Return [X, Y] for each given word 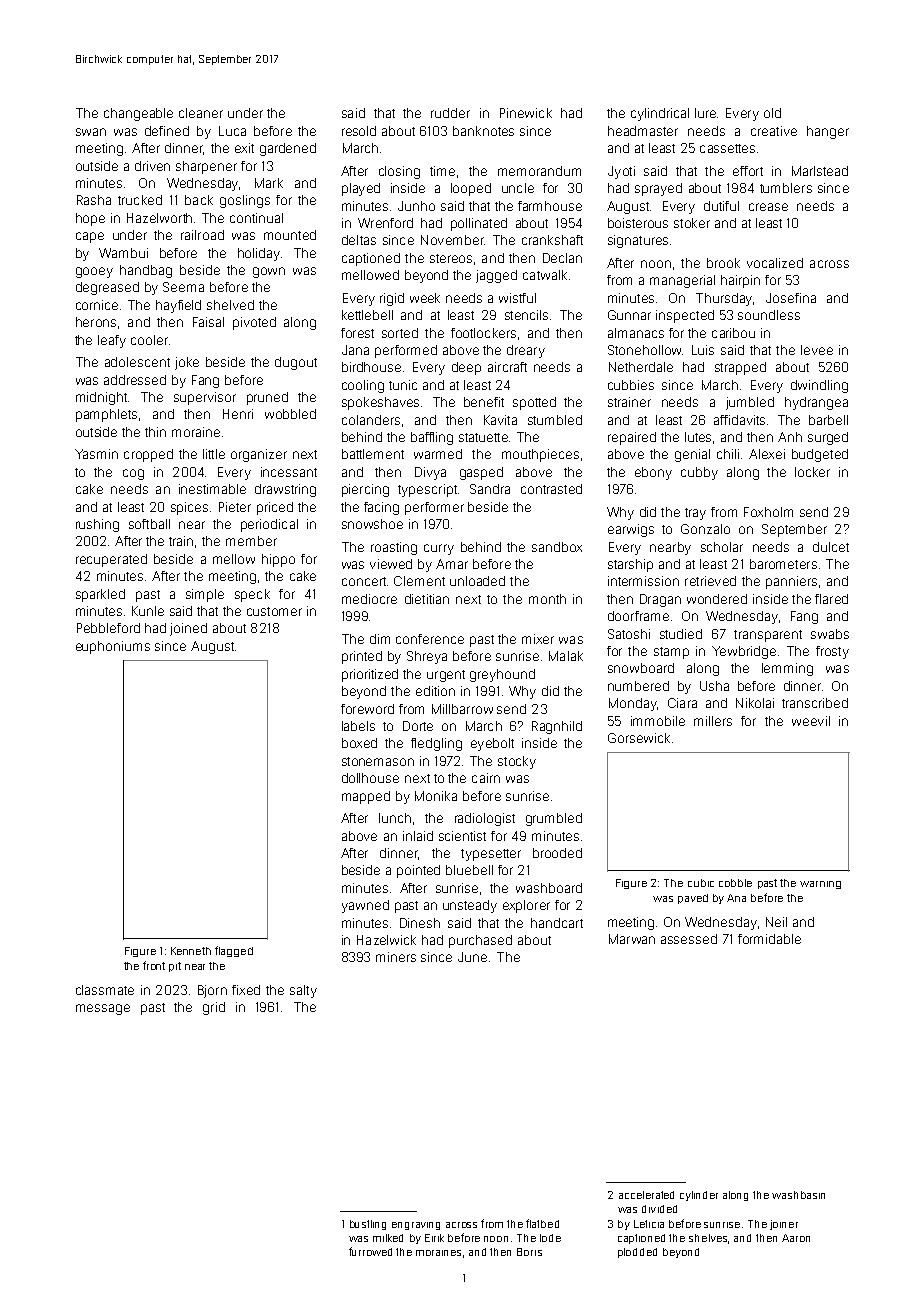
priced [275, 508]
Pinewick [526, 113]
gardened [288, 149]
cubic [701, 883]
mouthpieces [540, 455]
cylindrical [660, 114]
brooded [557, 853]
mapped [366, 797]
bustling [368, 1225]
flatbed [542, 1223]
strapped [740, 368]
